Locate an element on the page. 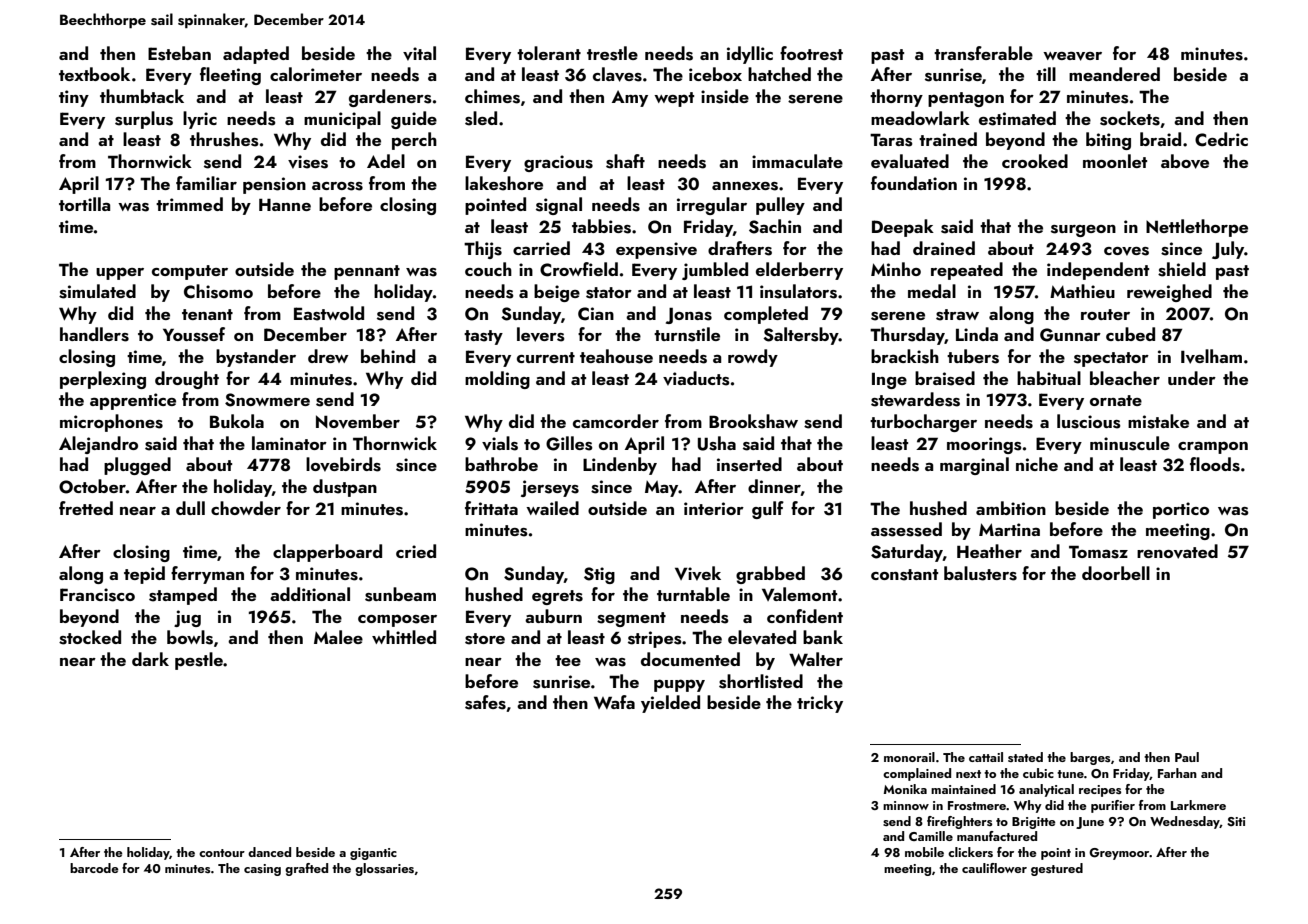  tabbies is located at coordinates (601, 226).
